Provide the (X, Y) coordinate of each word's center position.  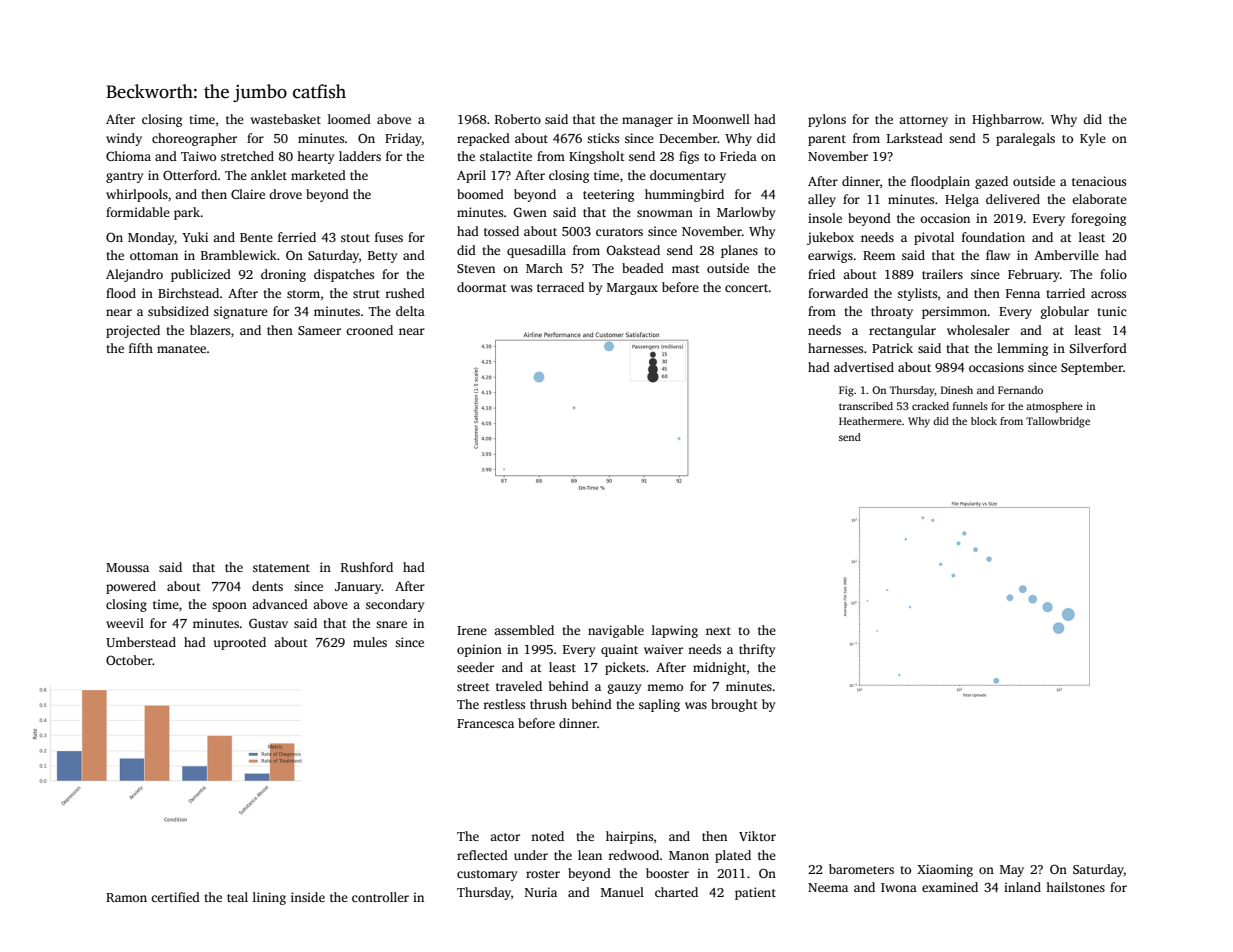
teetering (608, 195)
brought (734, 705)
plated (733, 856)
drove (285, 194)
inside (308, 897)
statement (281, 568)
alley (822, 200)
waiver (663, 649)
